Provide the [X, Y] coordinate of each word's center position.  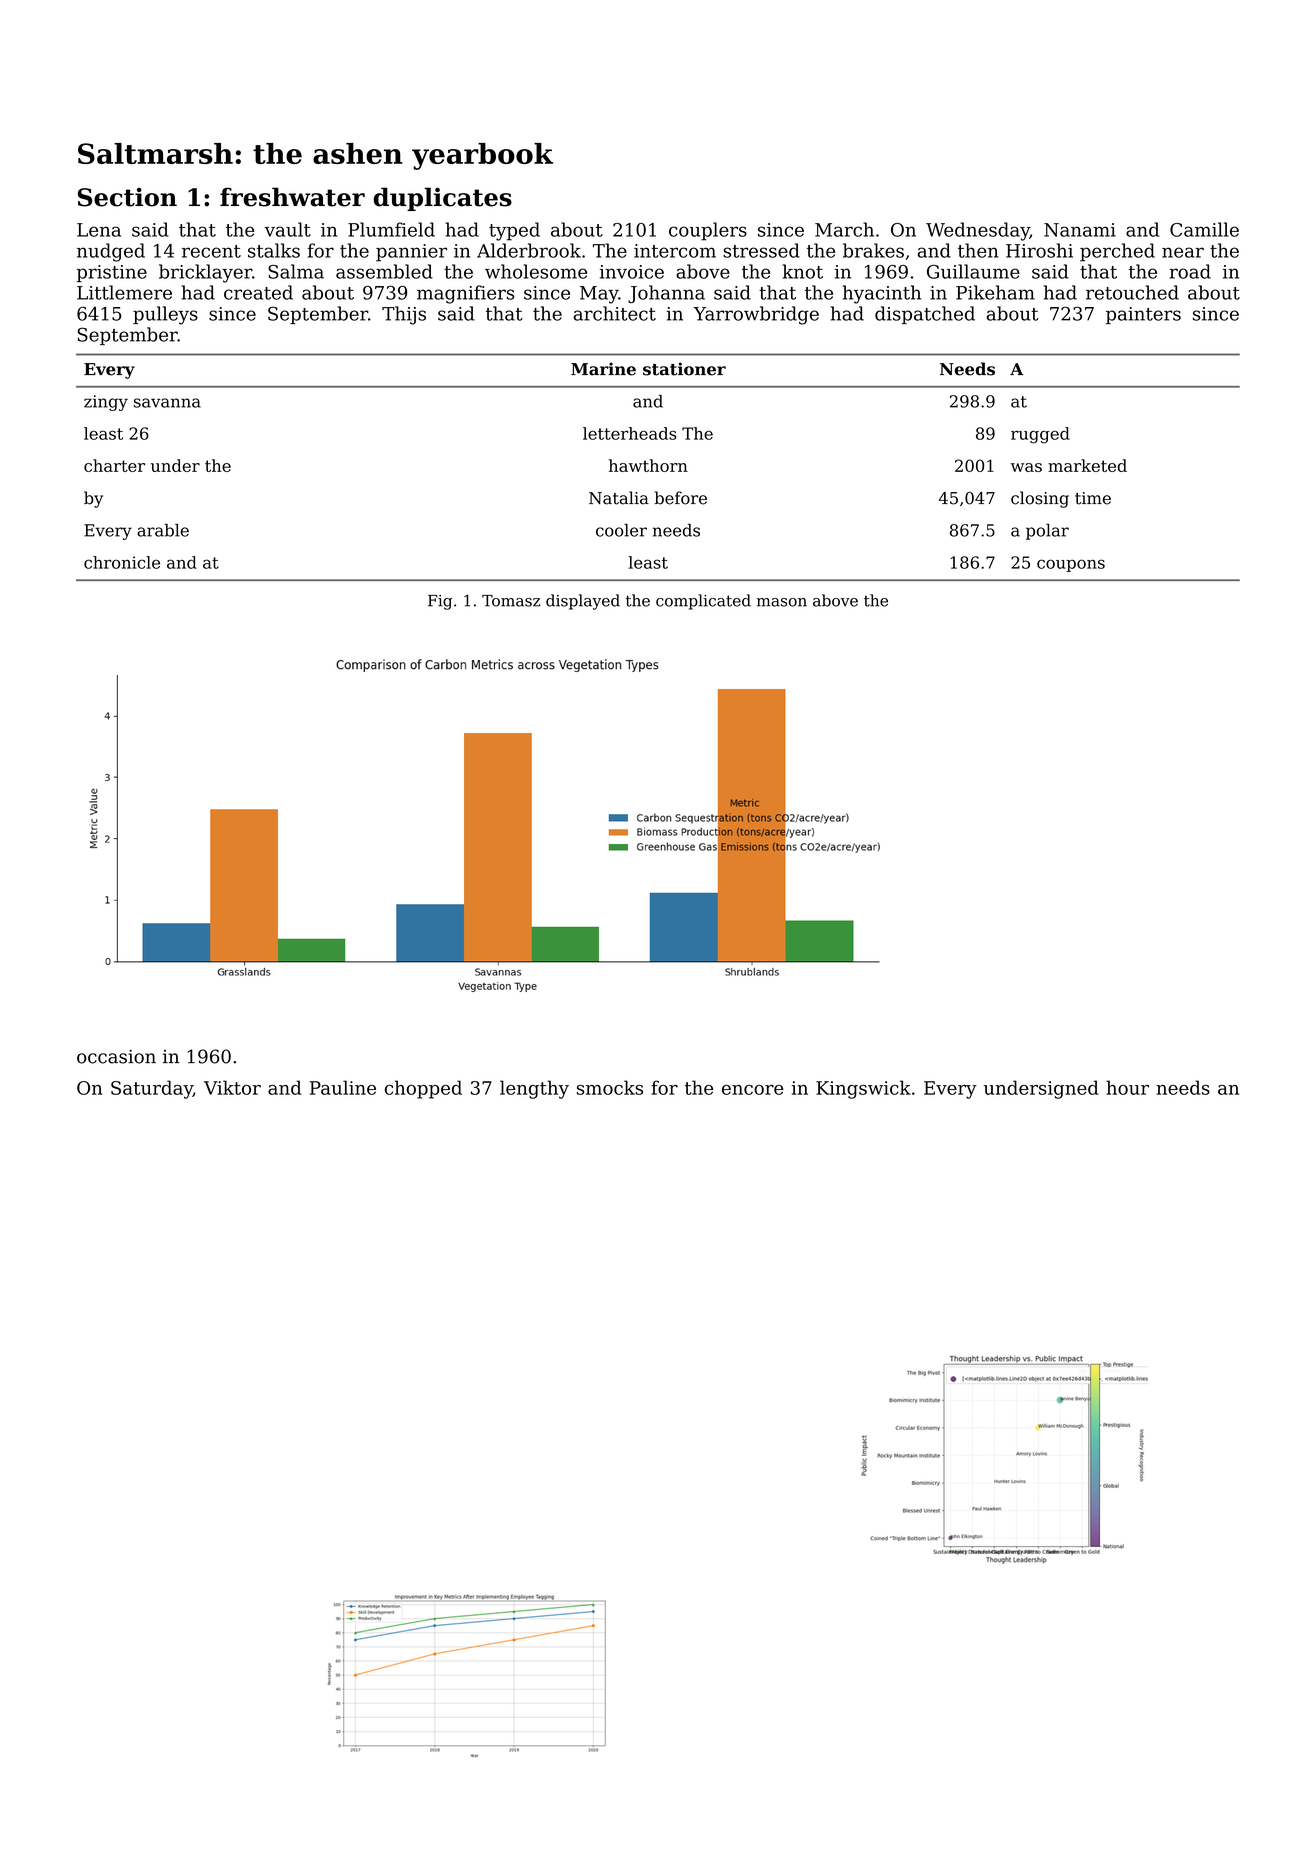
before [680, 498]
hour [1127, 1087]
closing [1040, 499]
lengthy [534, 1089]
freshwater [292, 197]
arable [163, 530]
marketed [1087, 465]
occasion [116, 1057]
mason [782, 602]
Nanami [1080, 230]
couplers [708, 231]
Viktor [232, 1087]
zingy [106, 403]
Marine [603, 369]
